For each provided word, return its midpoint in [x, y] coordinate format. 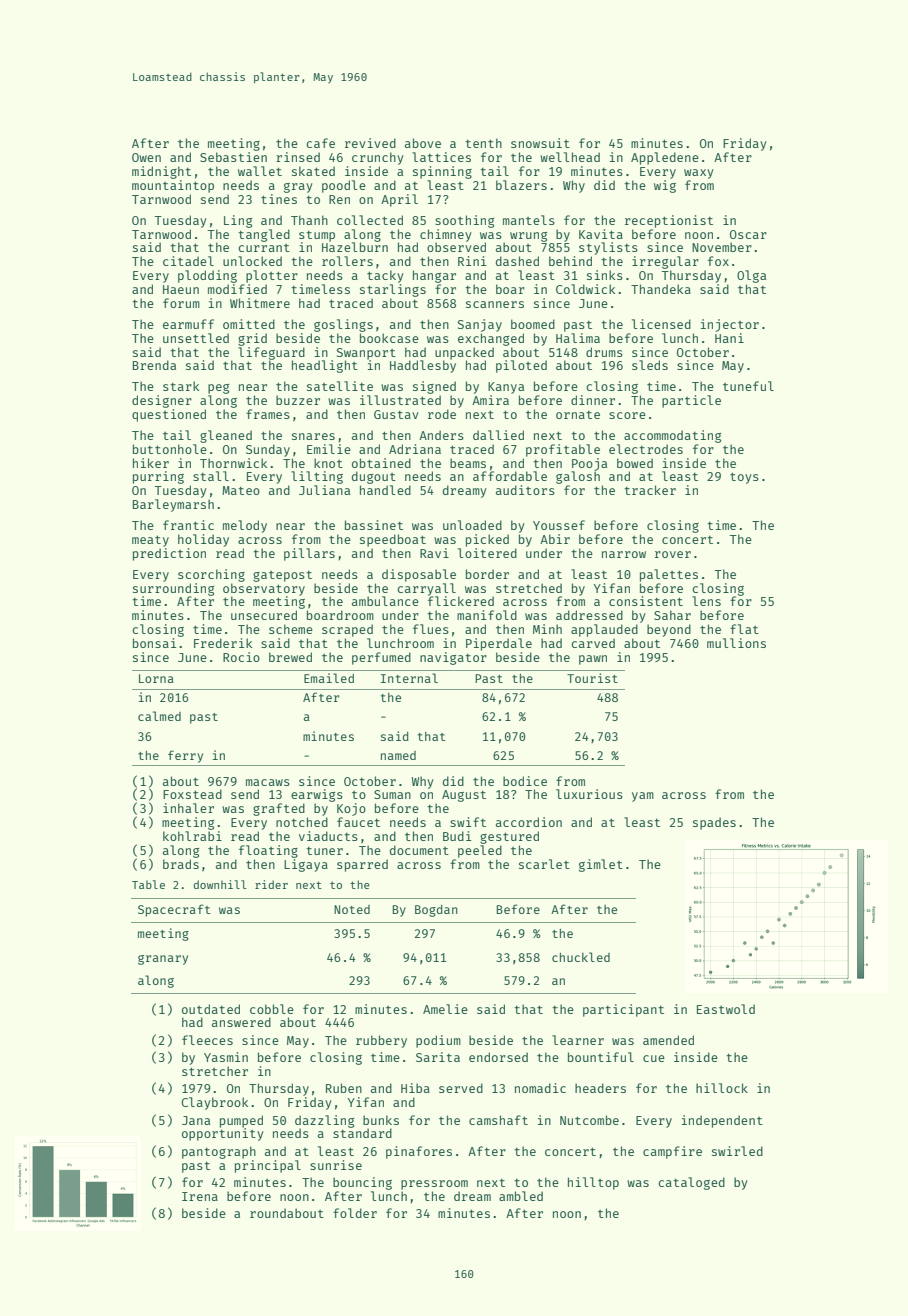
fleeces [207, 1040]
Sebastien [233, 157]
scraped [347, 630]
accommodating [672, 436]
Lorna [156, 678]
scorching [211, 575]
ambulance [385, 601]
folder [355, 1213]
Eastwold [726, 1009]
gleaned [226, 436]
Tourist [592, 678]
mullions [736, 643]
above [423, 143]
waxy [699, 174]
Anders [441, 435]
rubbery [381, 1041]
